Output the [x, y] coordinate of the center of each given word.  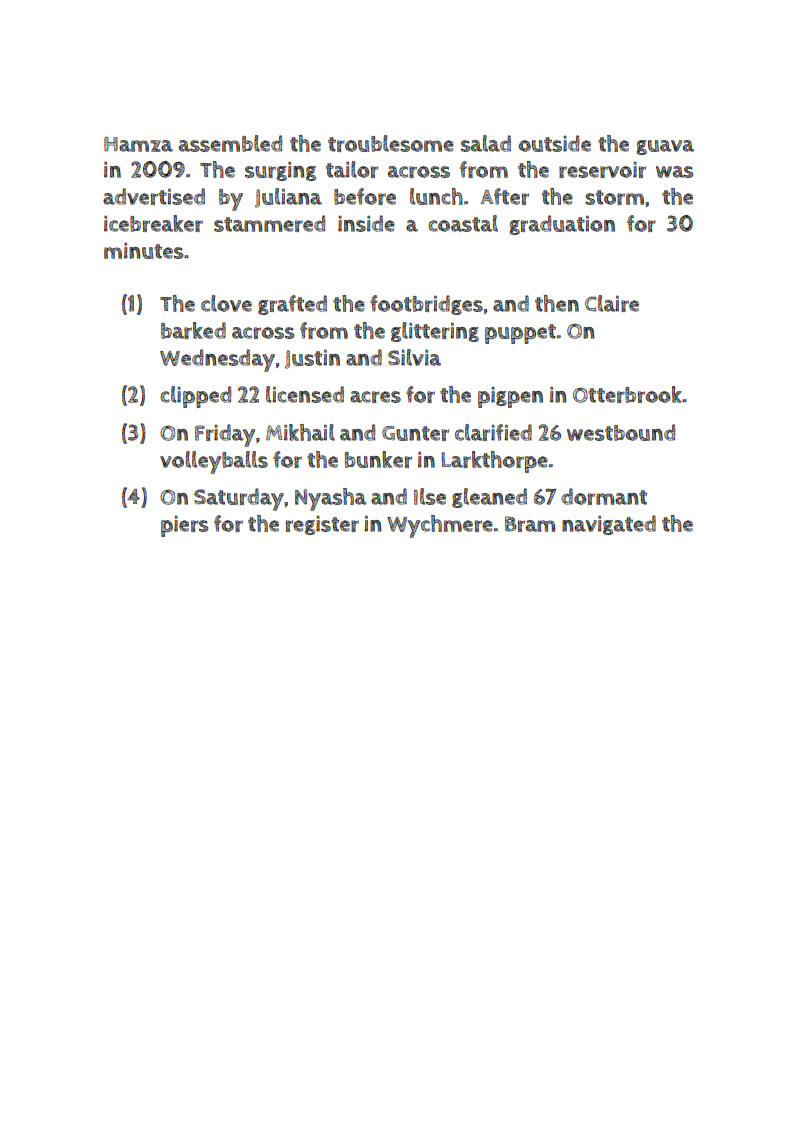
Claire [612, 303]
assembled [230, 143]
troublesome [391, 143]
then [557, 303]
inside [366, 223]
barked [193, 330]
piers [184, 526]
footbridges [426, 305]
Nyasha [330, 499]
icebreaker [153, 223]
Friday [225, 435]
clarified [493, 432]
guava [665, 147]
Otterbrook [627, 394]
